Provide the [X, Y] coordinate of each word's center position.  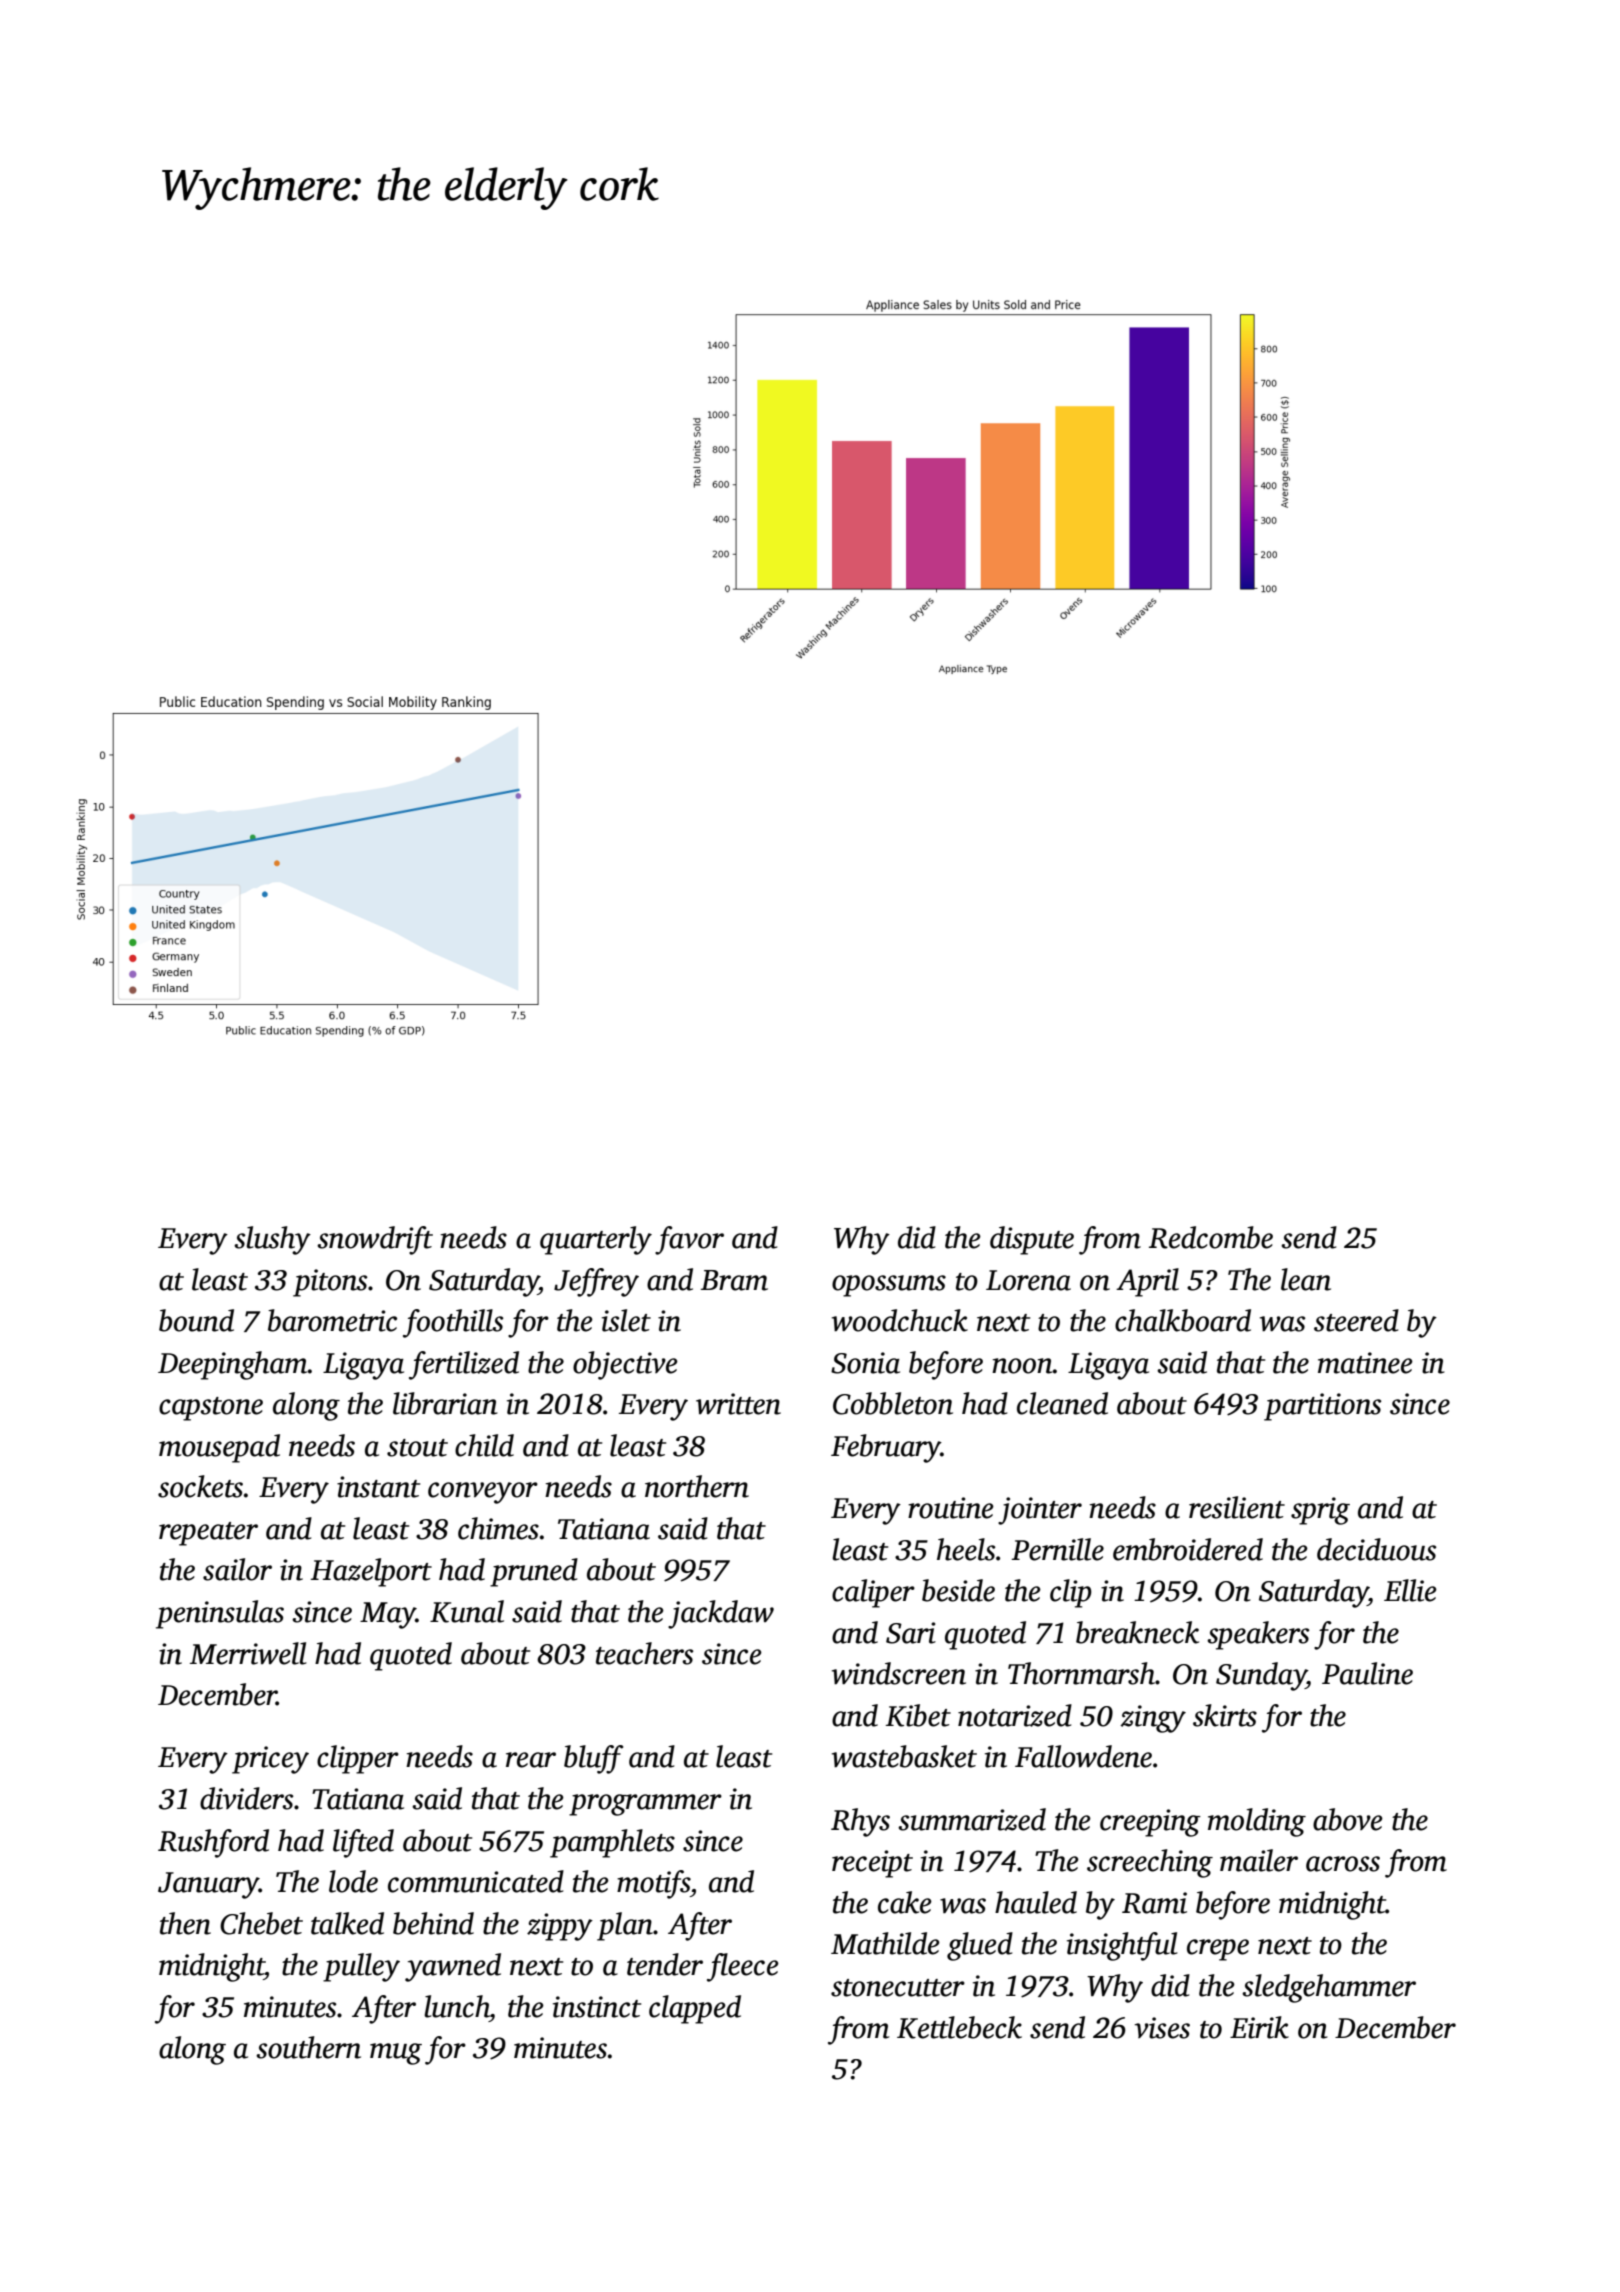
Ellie [1410, 1590]
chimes [498, 1528]
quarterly [596, 1240]
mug [396, 2054]
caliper [873, 1593]
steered [1356, 1320]
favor [689, 1240]
